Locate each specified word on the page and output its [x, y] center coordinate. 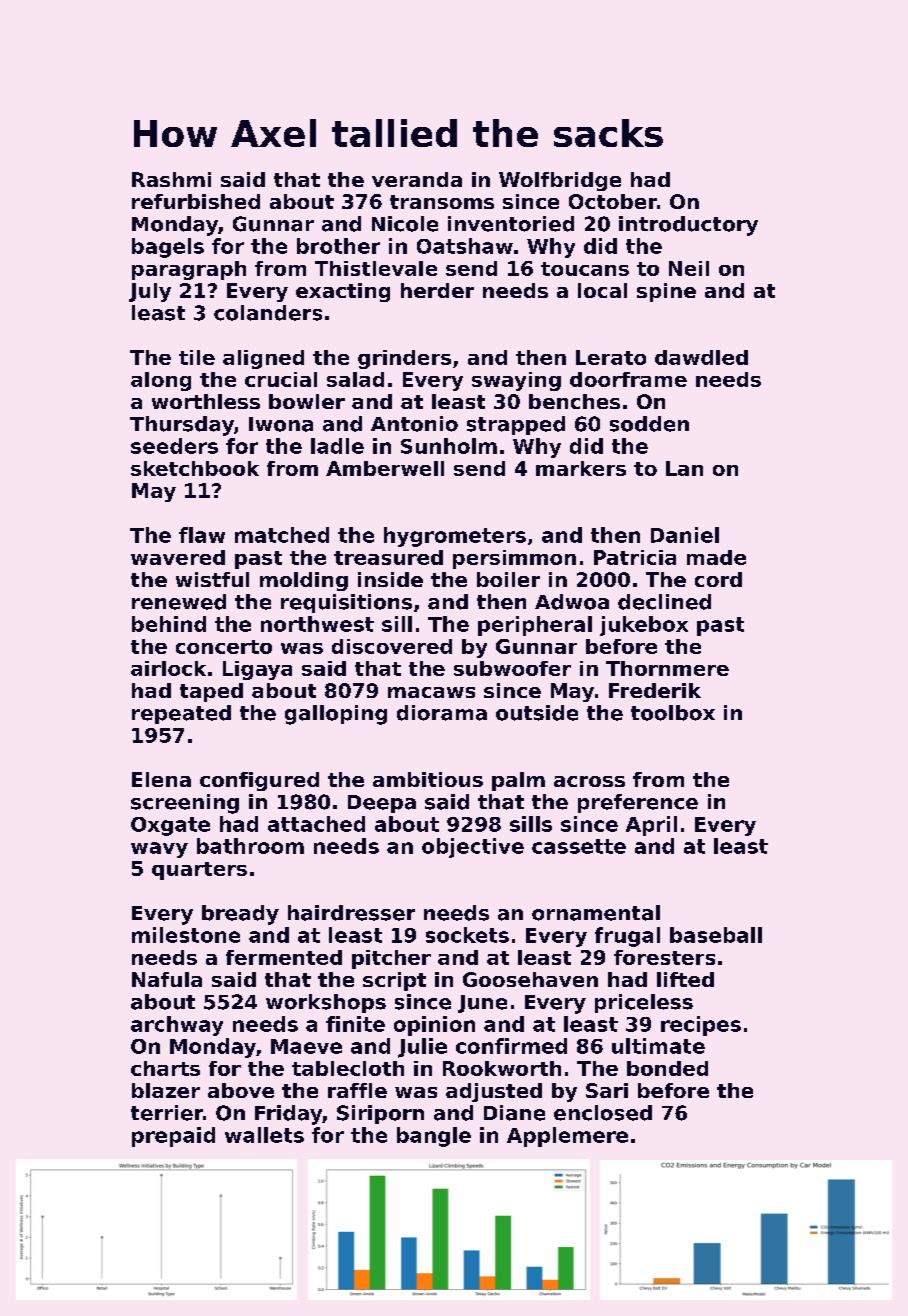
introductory [688, 226]
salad [355, 379]
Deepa [382, 804]
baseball [716, 935]
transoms [442, 202]
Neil [689, 268]
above [241, 1090]
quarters [199, 871]
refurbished [196, 201]
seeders [174, 446]
